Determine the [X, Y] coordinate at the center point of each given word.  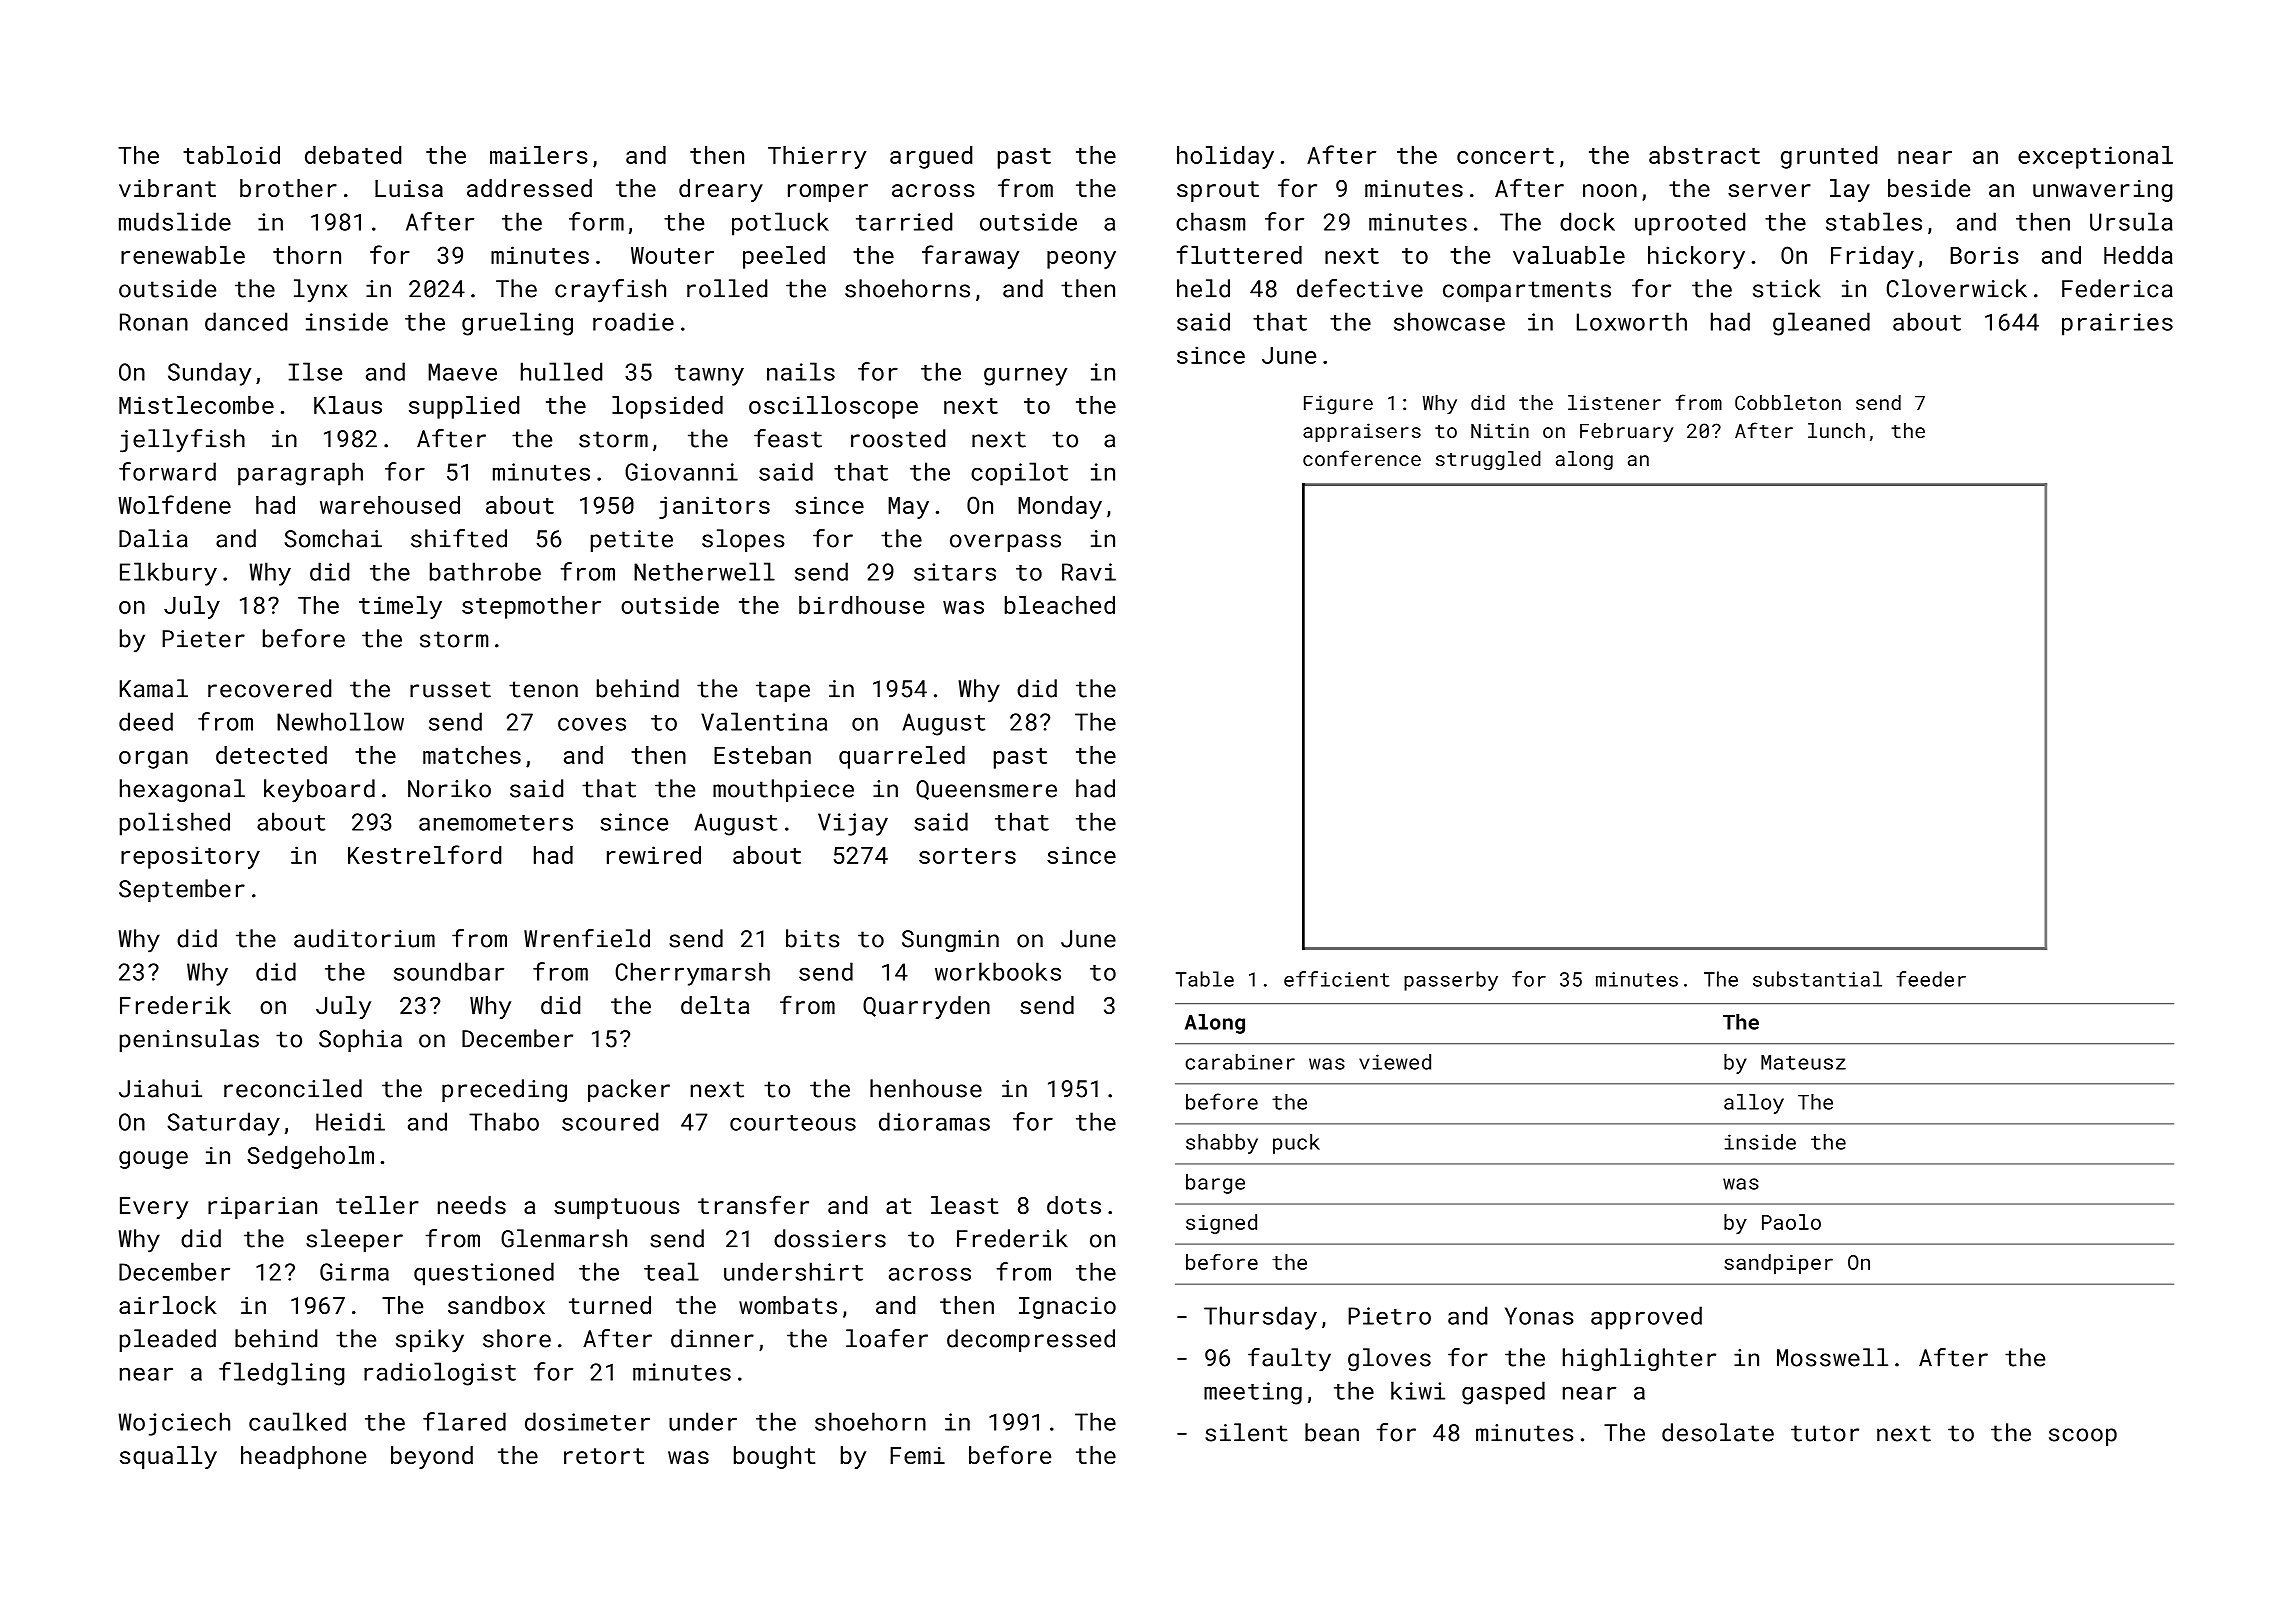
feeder [1931, 979]
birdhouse [861, 605]
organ [153, 760]
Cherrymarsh [693, 974]
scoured [610, 1121]
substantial [1817, 979]
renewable [183, 255]
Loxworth [1632, 321]
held [1203, 288]
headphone [303, 1457]
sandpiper [1778, 1264]
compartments [1527, 291]
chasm [1210, 221]
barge [1215, 1184]
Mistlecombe [196, 405]
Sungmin [950, 941]
